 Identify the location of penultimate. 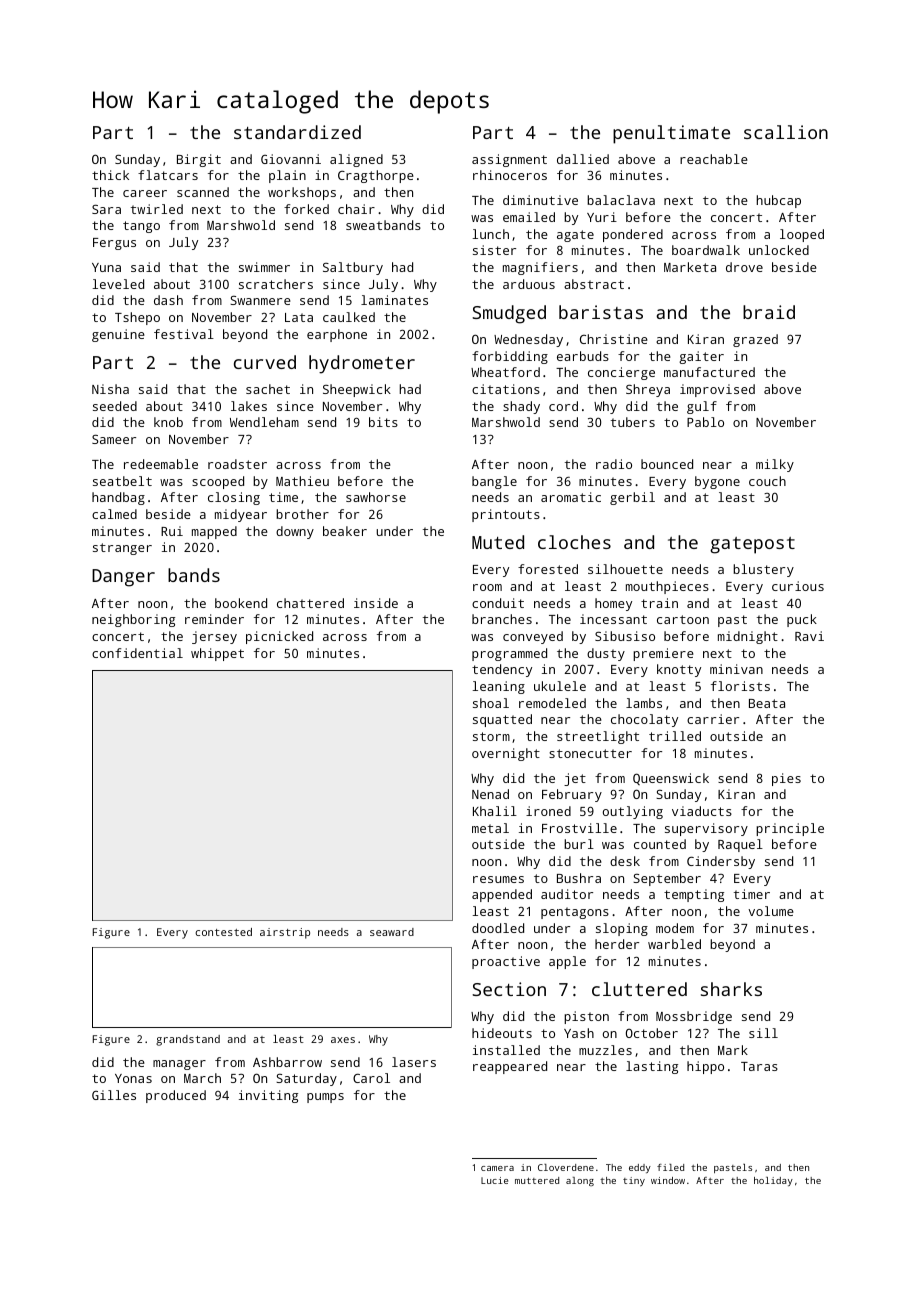
(671, 134).
